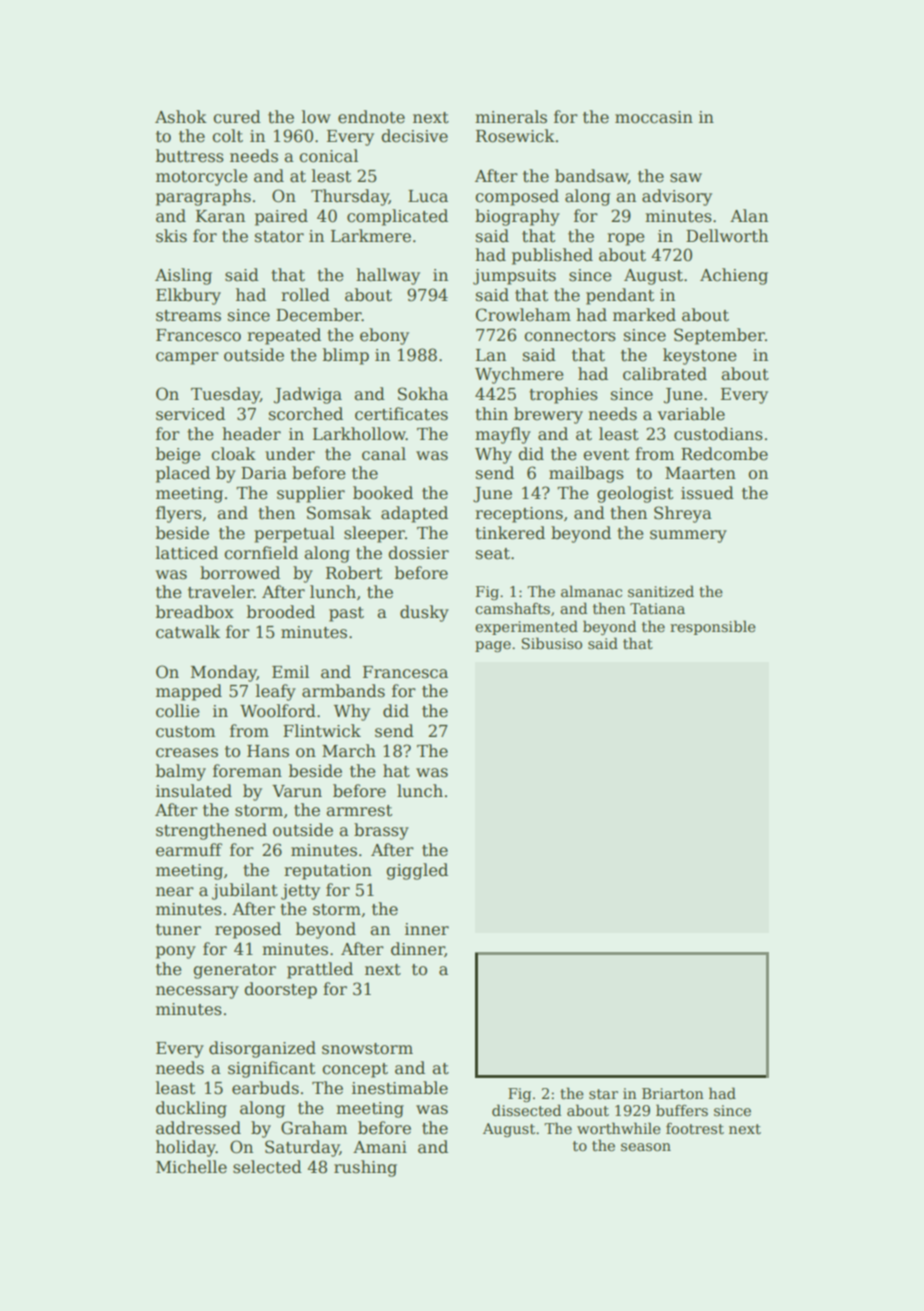  What do you see at coordinates (190, 156) in the screenshot?
I see `buttress` at bounding box center [190, 156].
